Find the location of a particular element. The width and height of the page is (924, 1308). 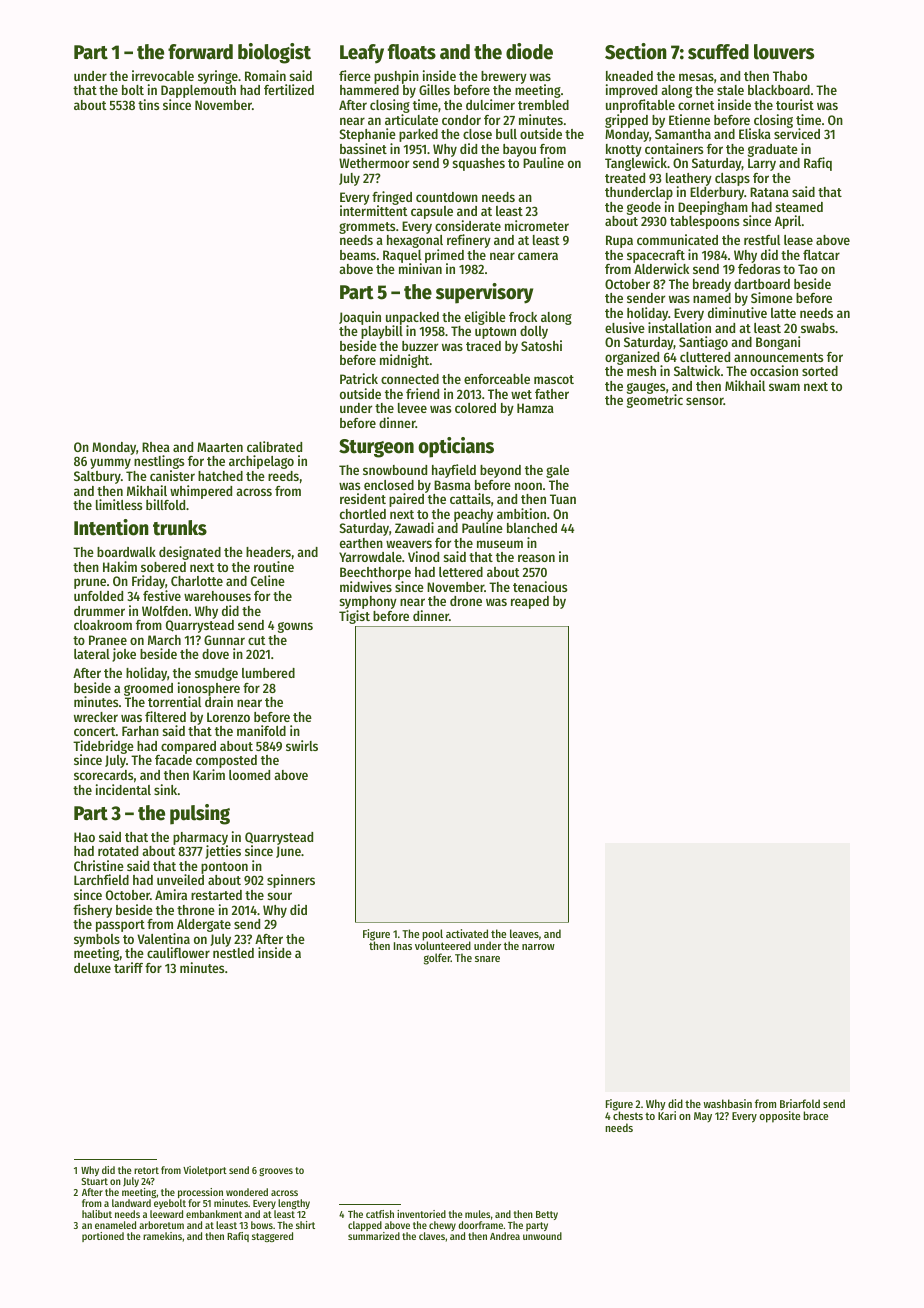

supervisory is located at coordinates (484, 293).
